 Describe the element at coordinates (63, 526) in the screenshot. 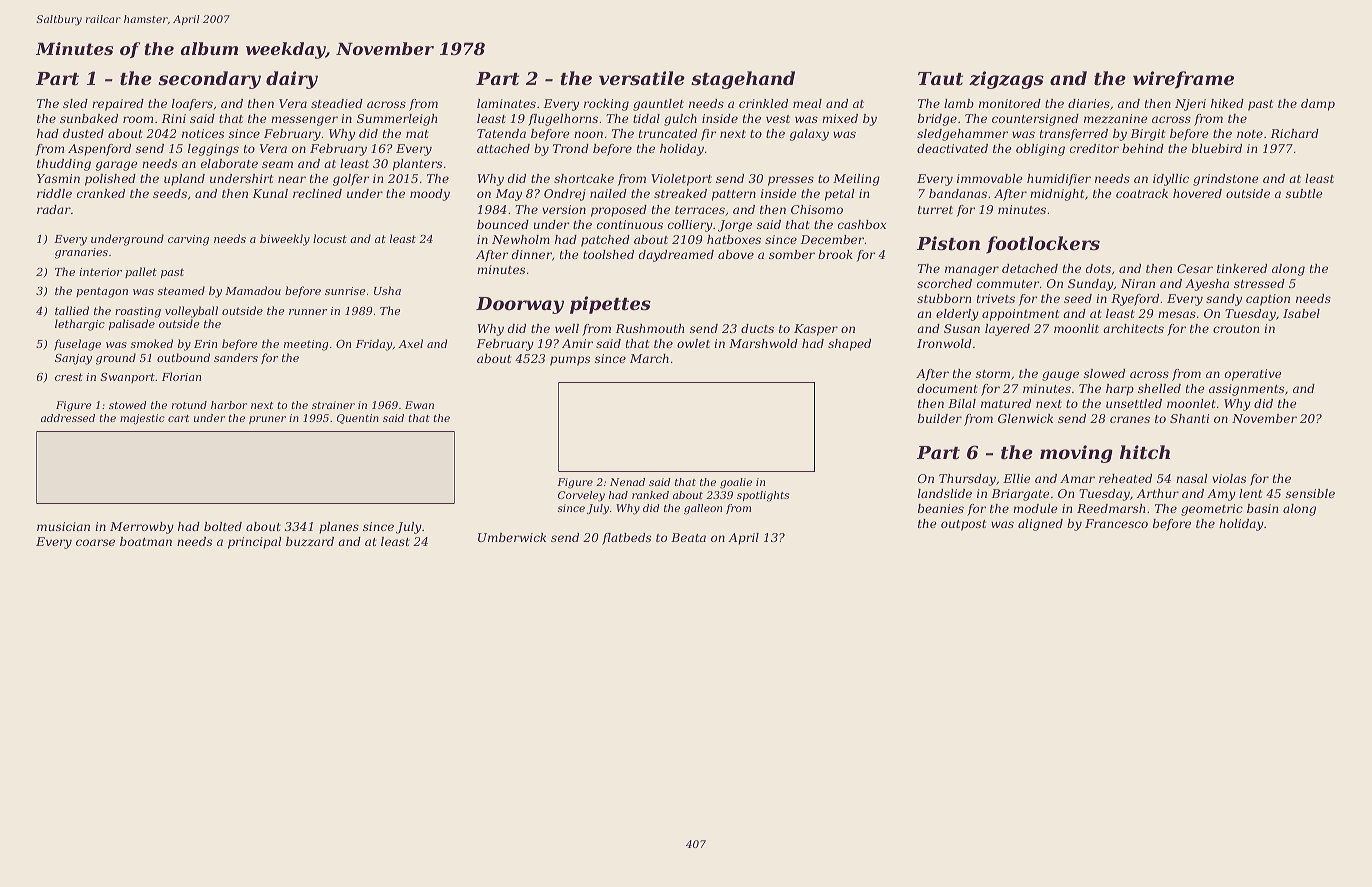

I see `musician` at that location.
